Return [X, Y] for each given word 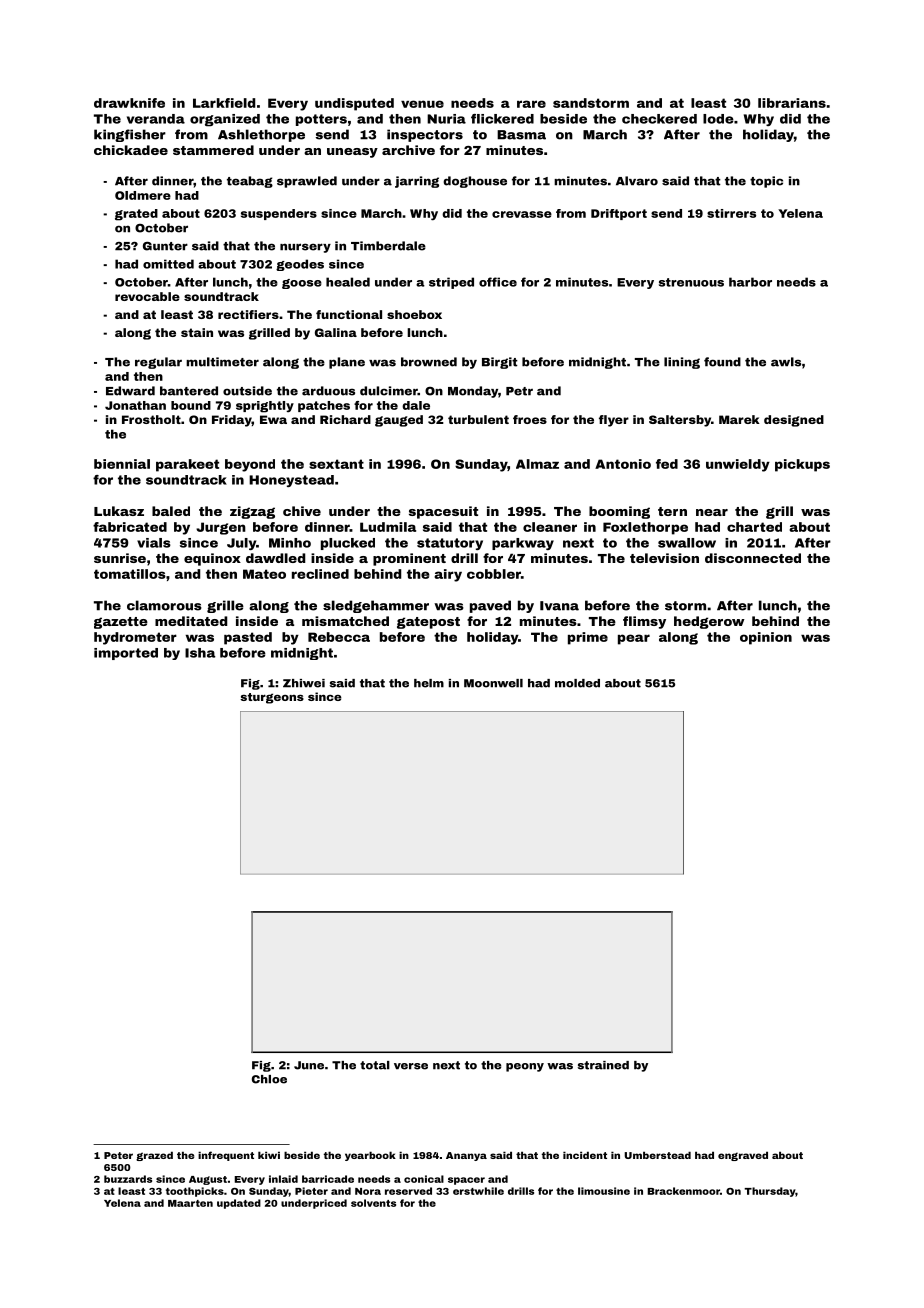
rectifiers [248, 314]
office [498, 282]
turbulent [478, 419]
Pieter [311, 1191]
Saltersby [680, 421]
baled [171, 511]
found [722, 362]
